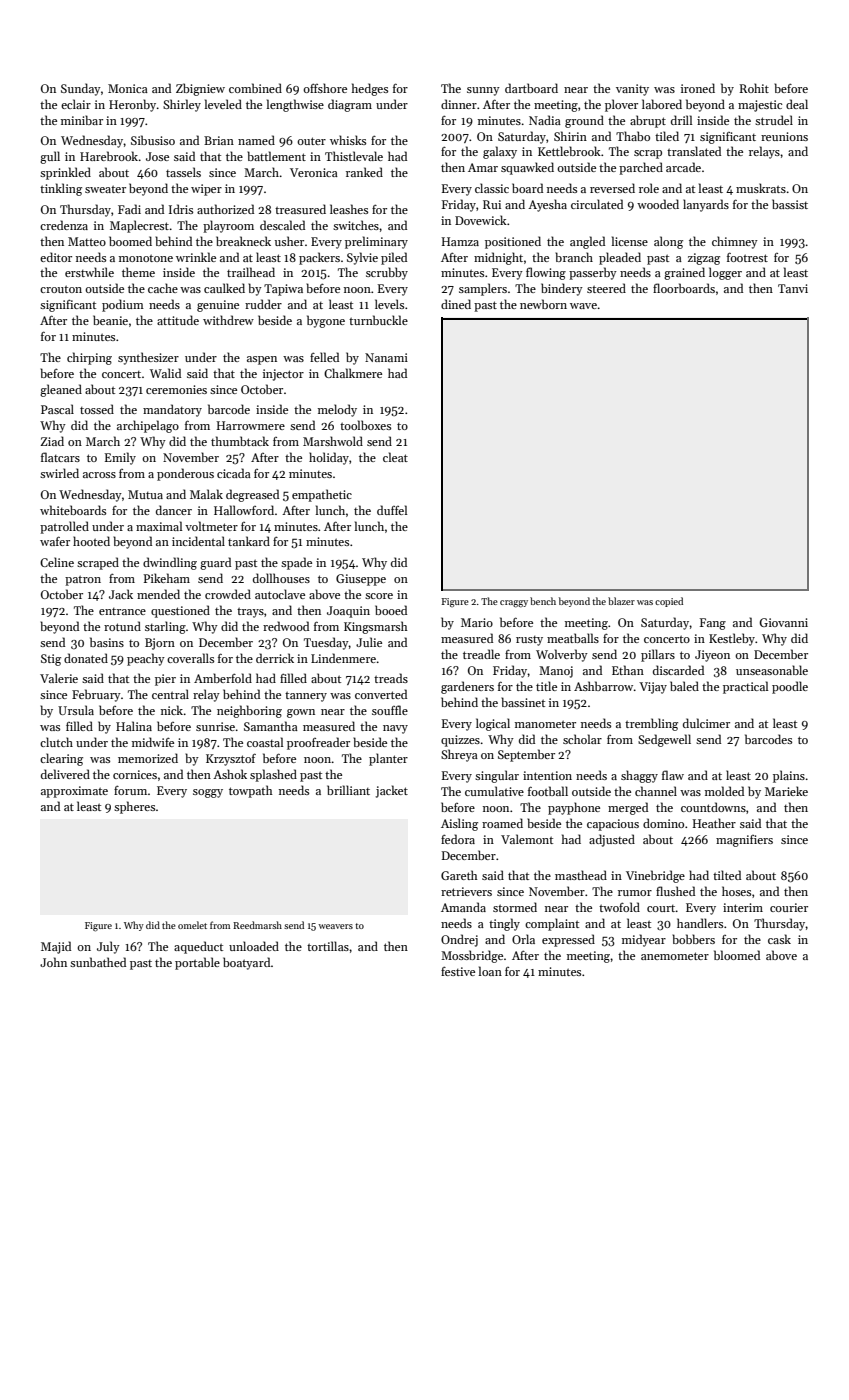 Image resolution: width=849 pixels, height=1400 pixels. Describe the element at coordinates (335, 926) in the document. I see `weavers` at that location.
